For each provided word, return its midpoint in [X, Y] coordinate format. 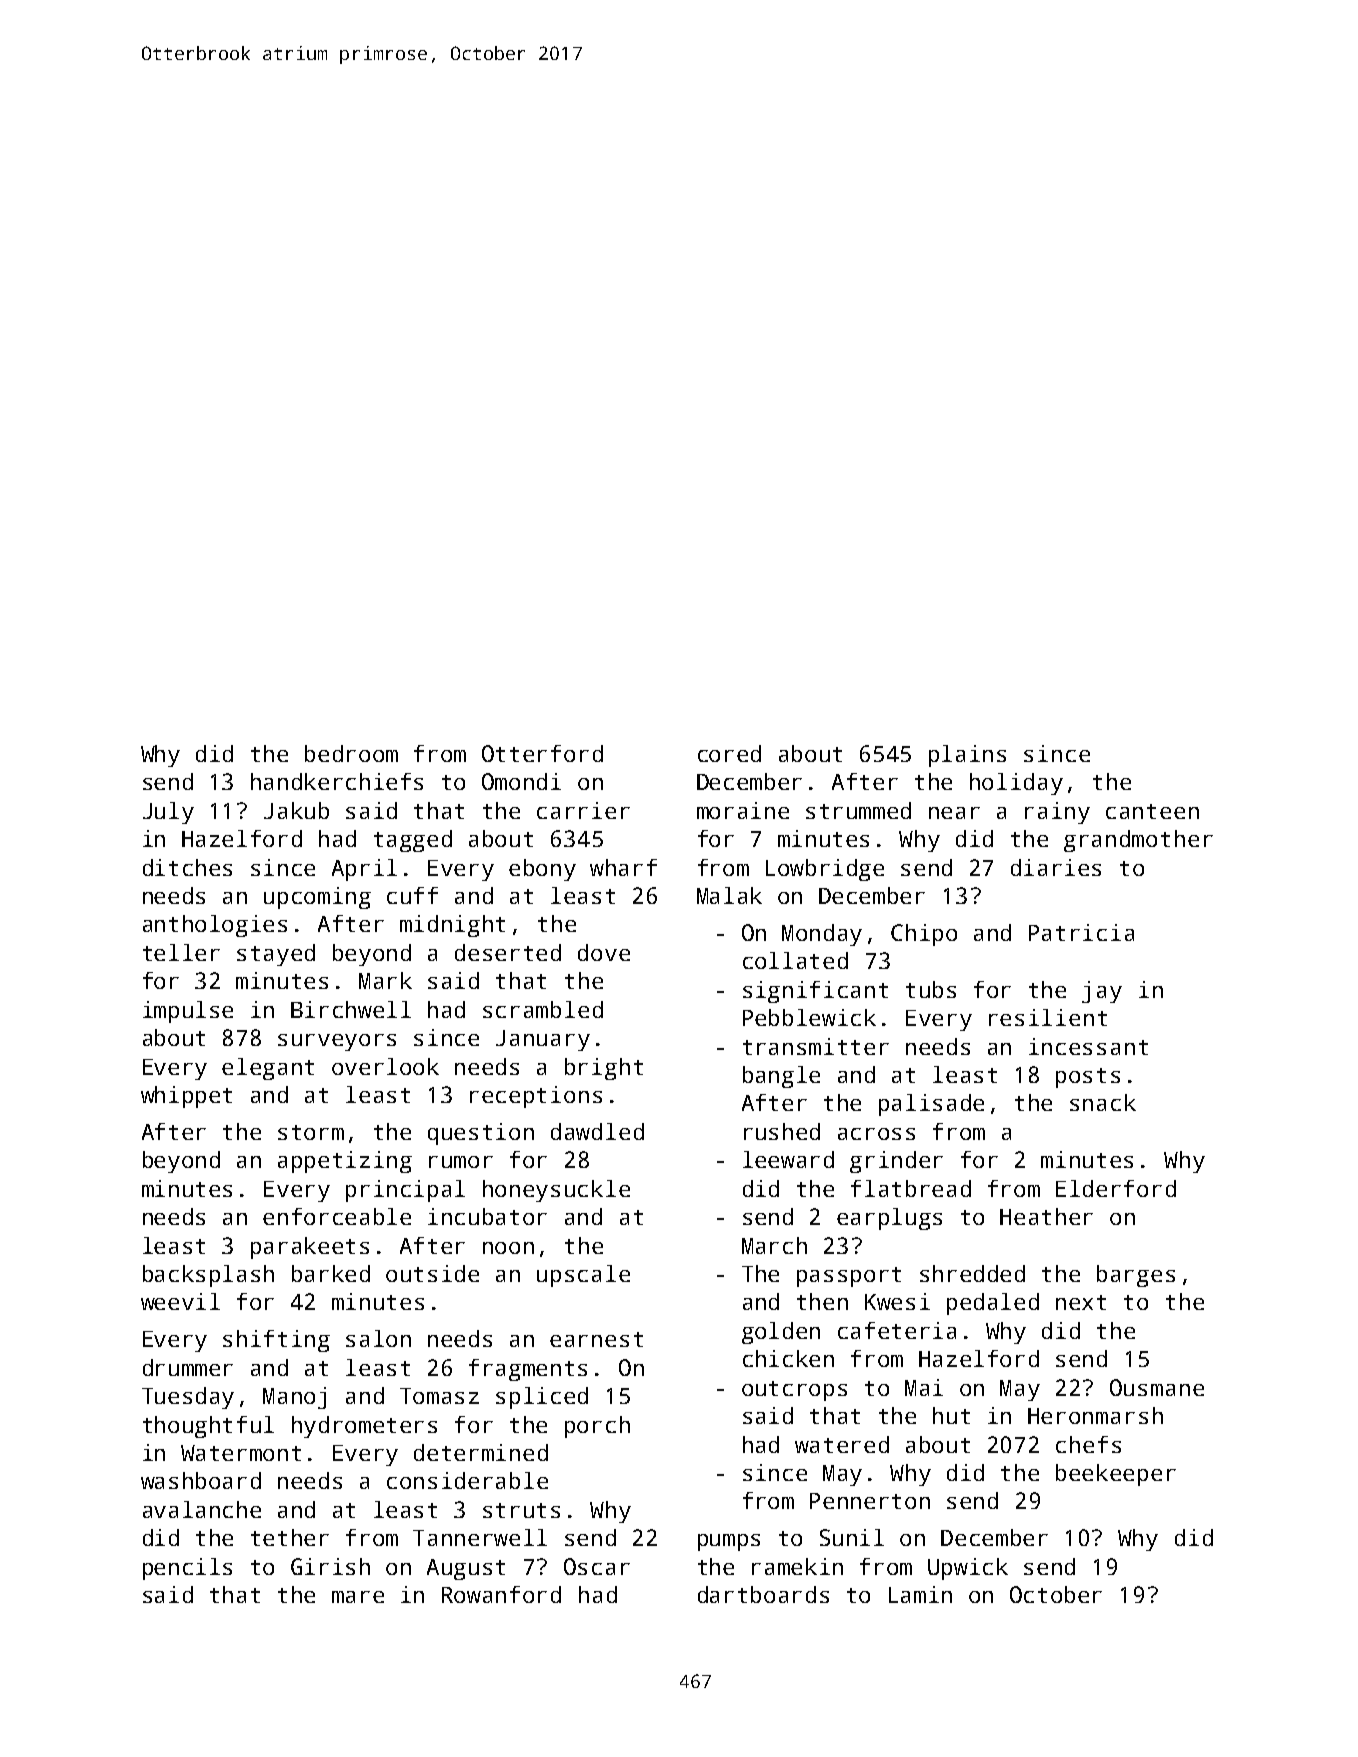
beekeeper [1116, 1475]
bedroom [351, 753]
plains [967, 756]
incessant [1088, 1046]
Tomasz [439, 1396]
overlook [385, 1066]
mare [358, 1597]
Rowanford [501, 1594]
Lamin [920, 1594]
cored [729, 753]
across [876, 1134]
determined [481, 1452]
